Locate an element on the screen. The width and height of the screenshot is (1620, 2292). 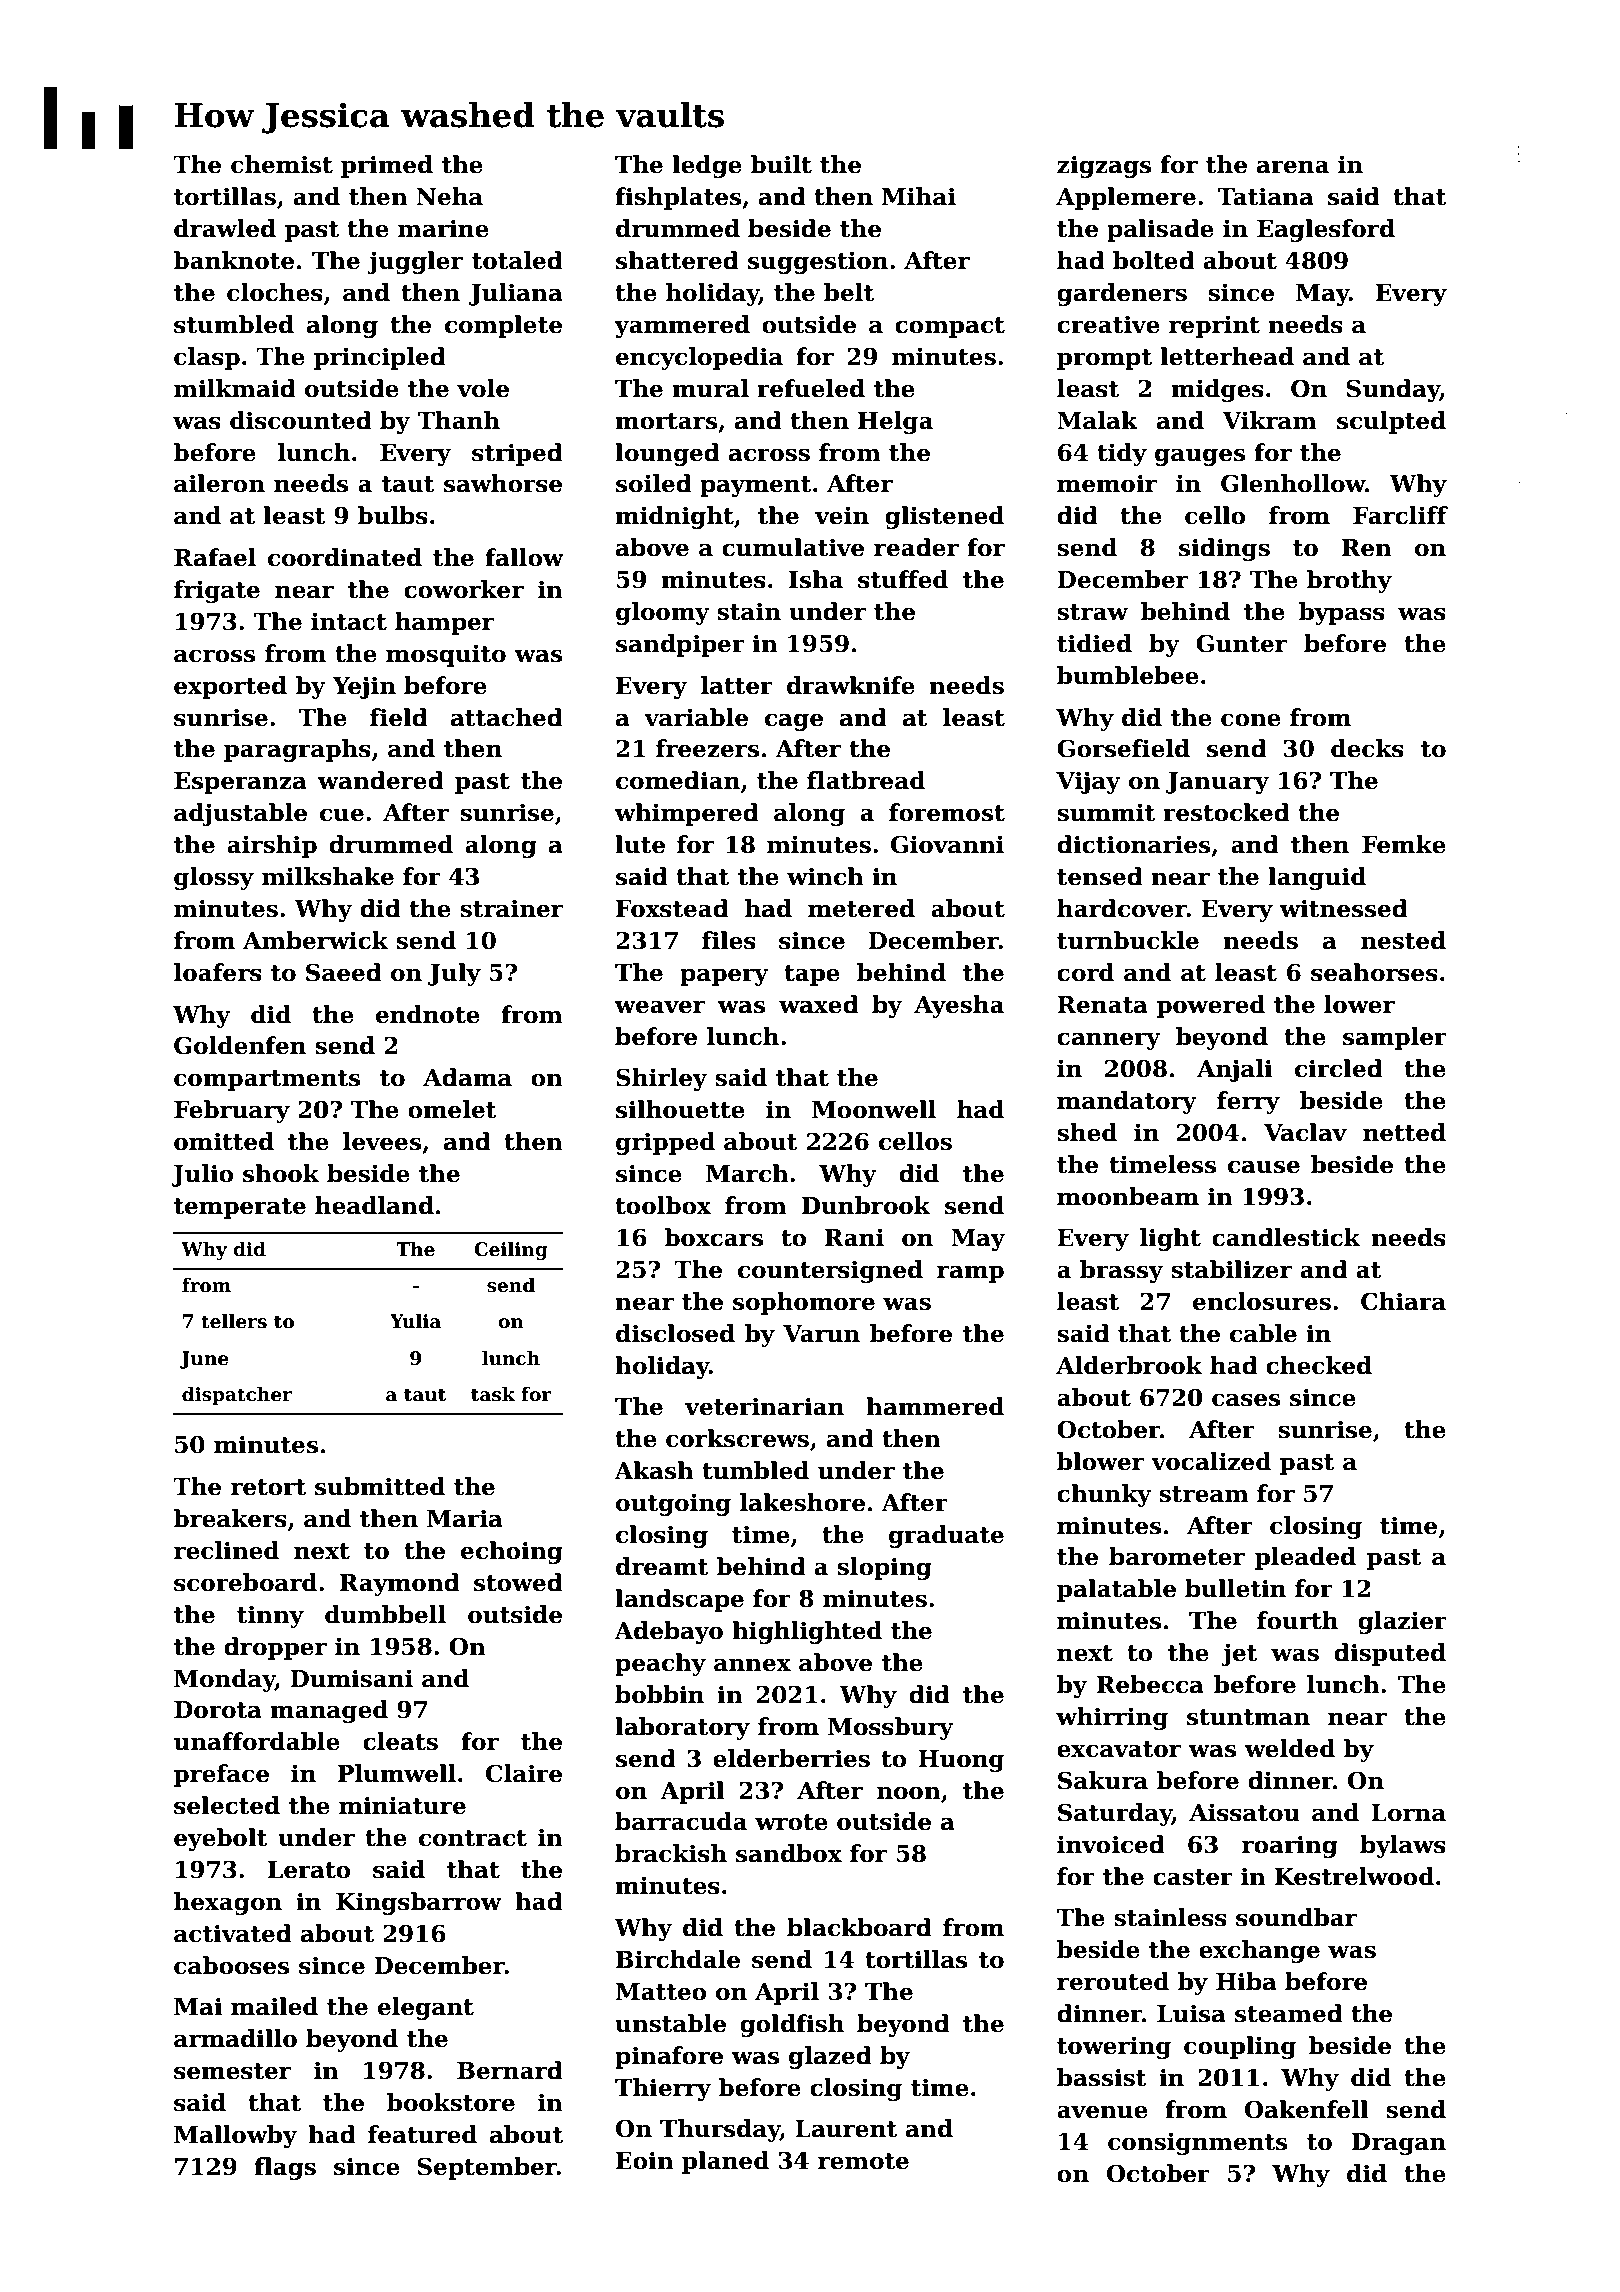
sloping is located at coordinates (884, 1568).
